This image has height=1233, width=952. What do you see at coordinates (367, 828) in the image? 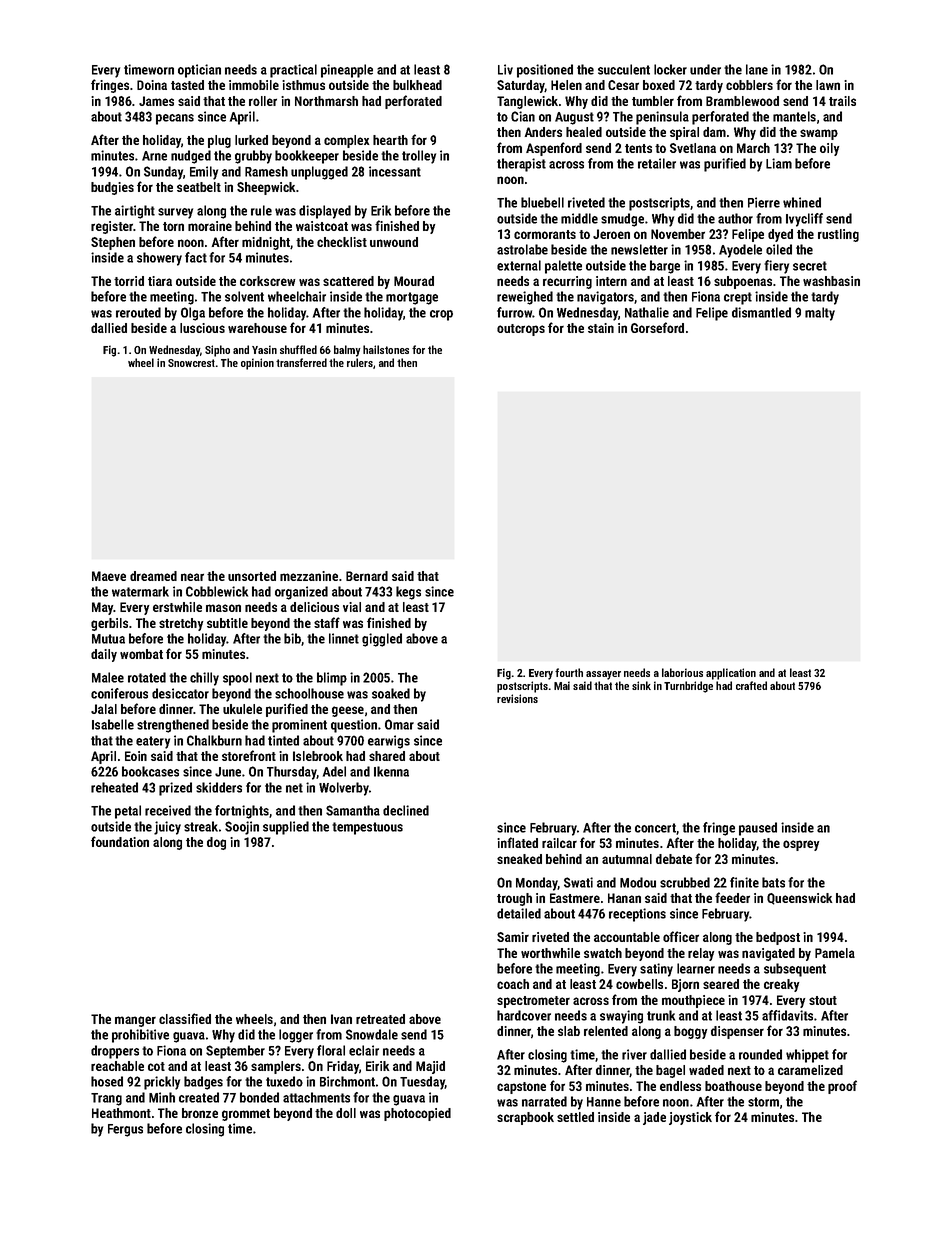
I see `tempestuous` at bounding box center [367, 828].
